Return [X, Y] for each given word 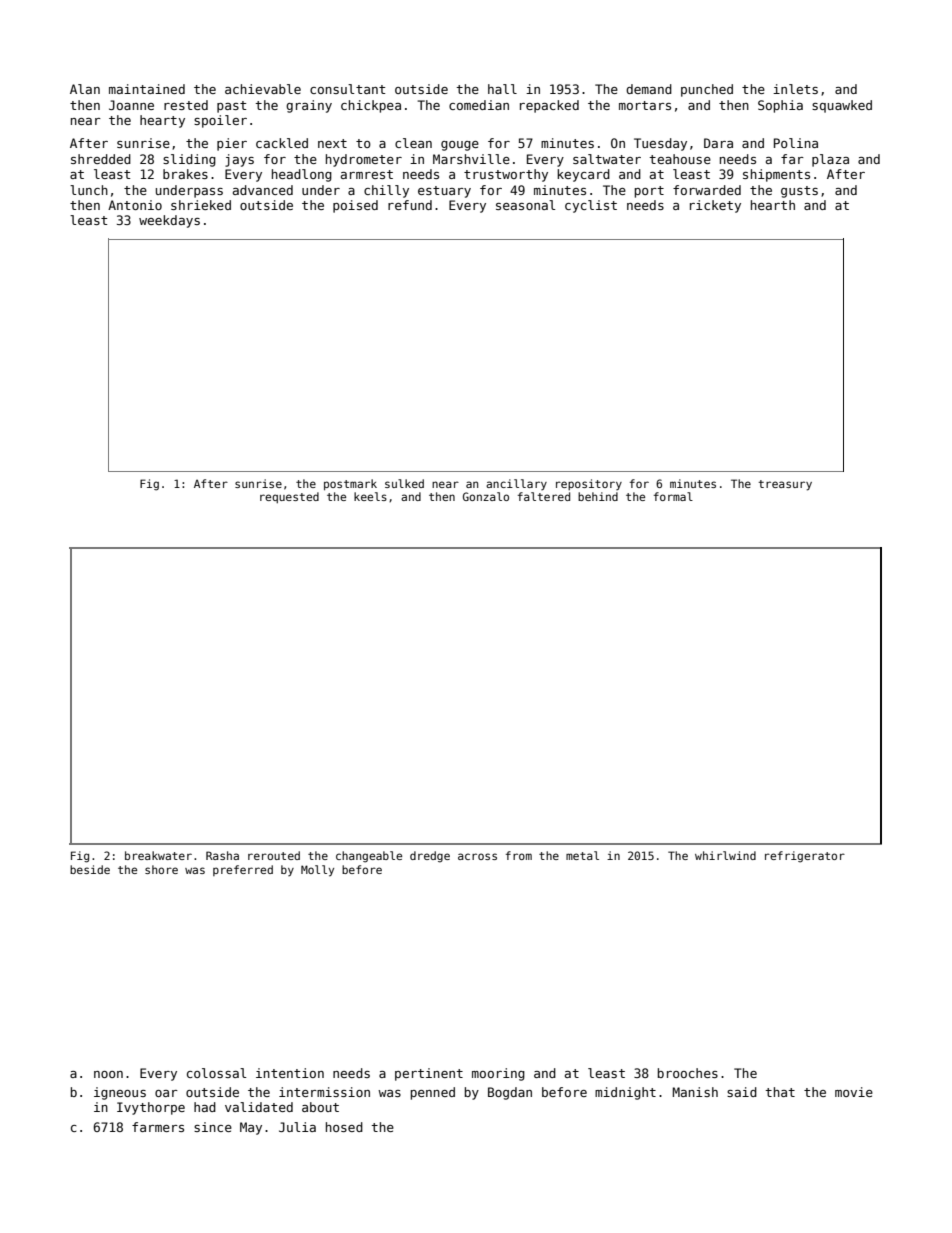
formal [673, 496]
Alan [85, 89]
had [205, 1107]
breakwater [158, 855]
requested [289, 497]
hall [502, 89]
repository [589, 485]
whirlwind [725, 855]
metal [582, 855]
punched [707, 90]
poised [355, 206]
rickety [715, 206]
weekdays [169, 221]
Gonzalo [486, 496]
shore [161, 869]
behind [598, 496]
